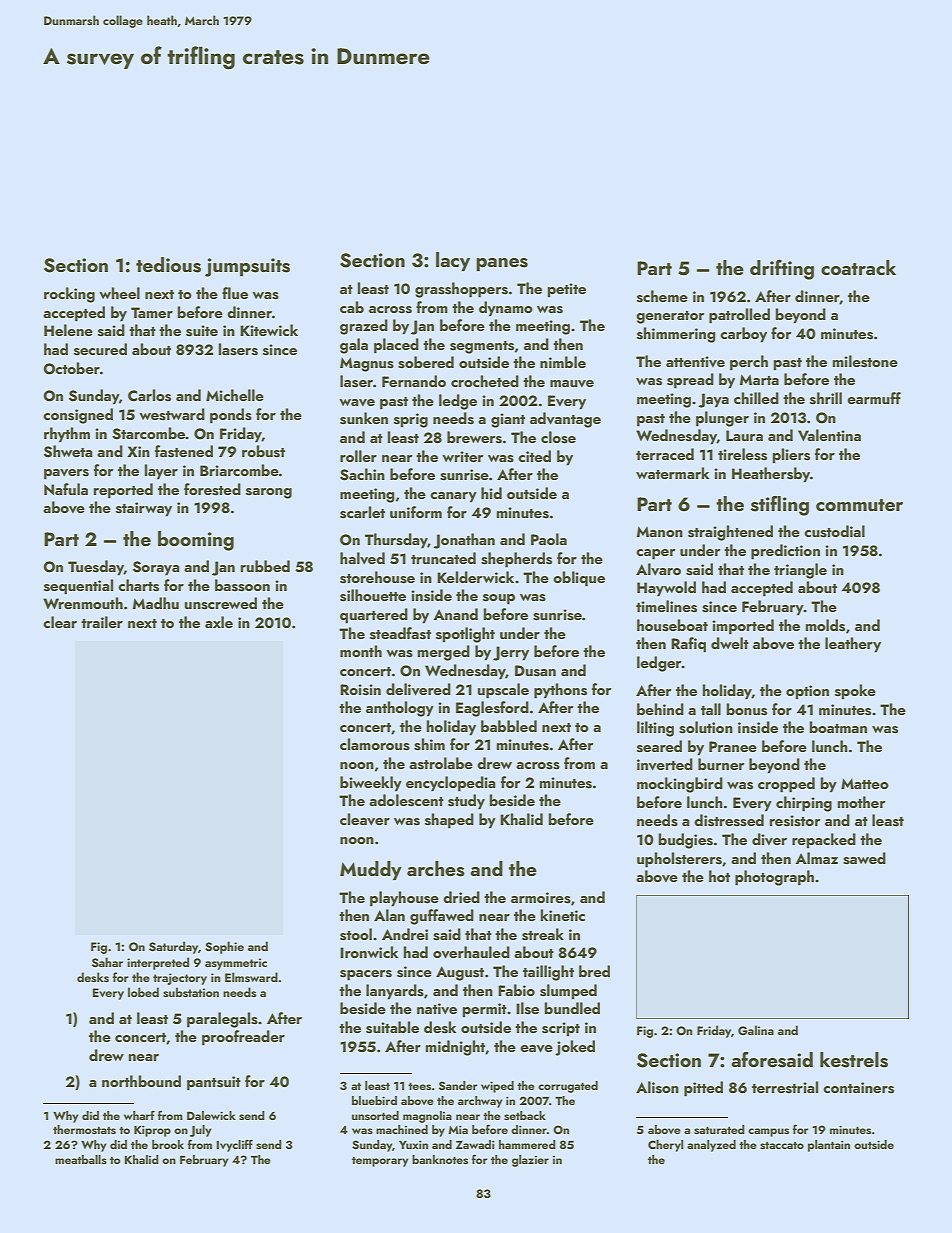 The height and width of the page is (1233, 952). What do you see at coordinates (141, 1081) in the page?
I see `northbound` at bounding box center [141, 1081].
